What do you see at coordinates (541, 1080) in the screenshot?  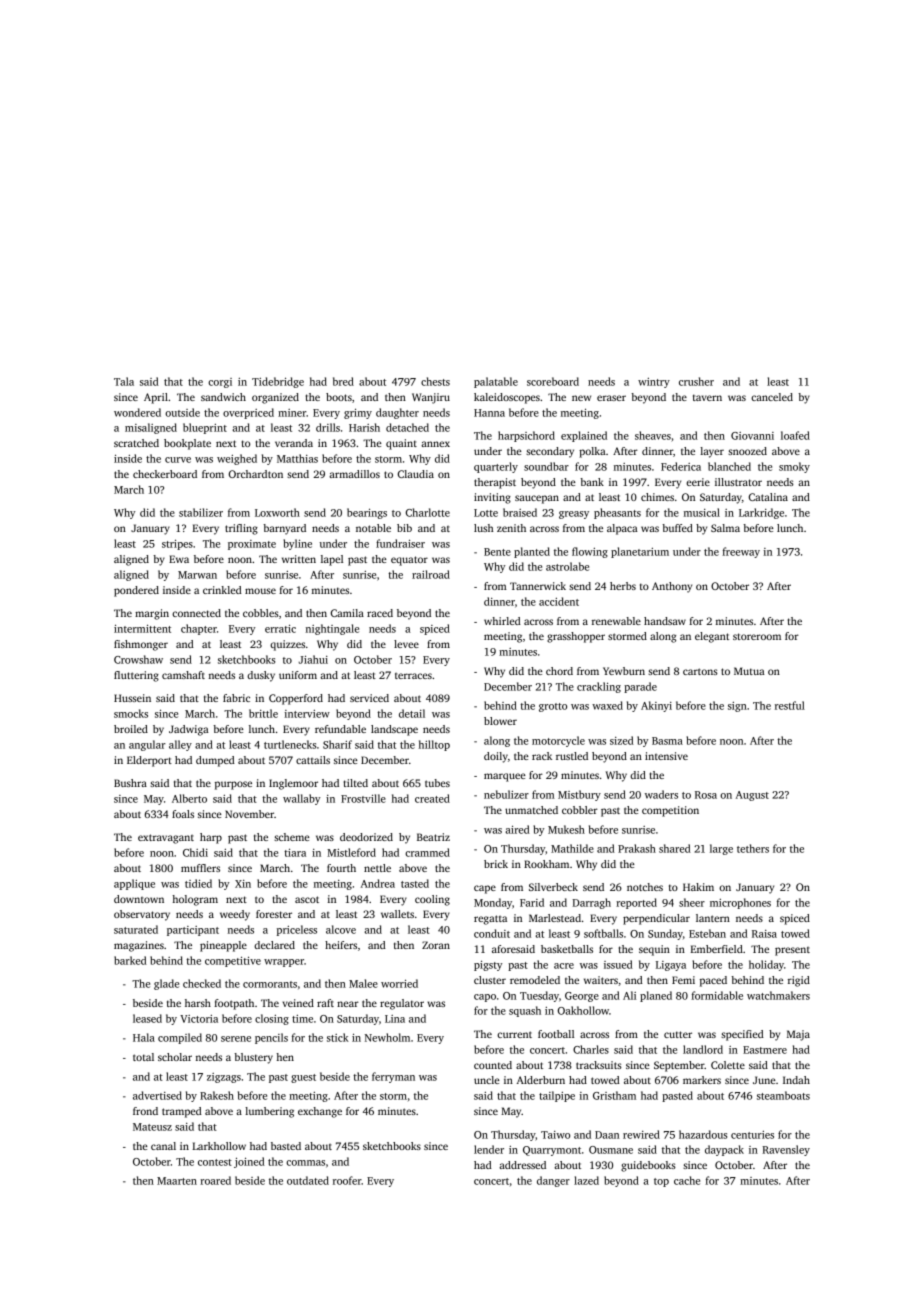 I see `Alderburn` at bounding box center [541, 1080].
